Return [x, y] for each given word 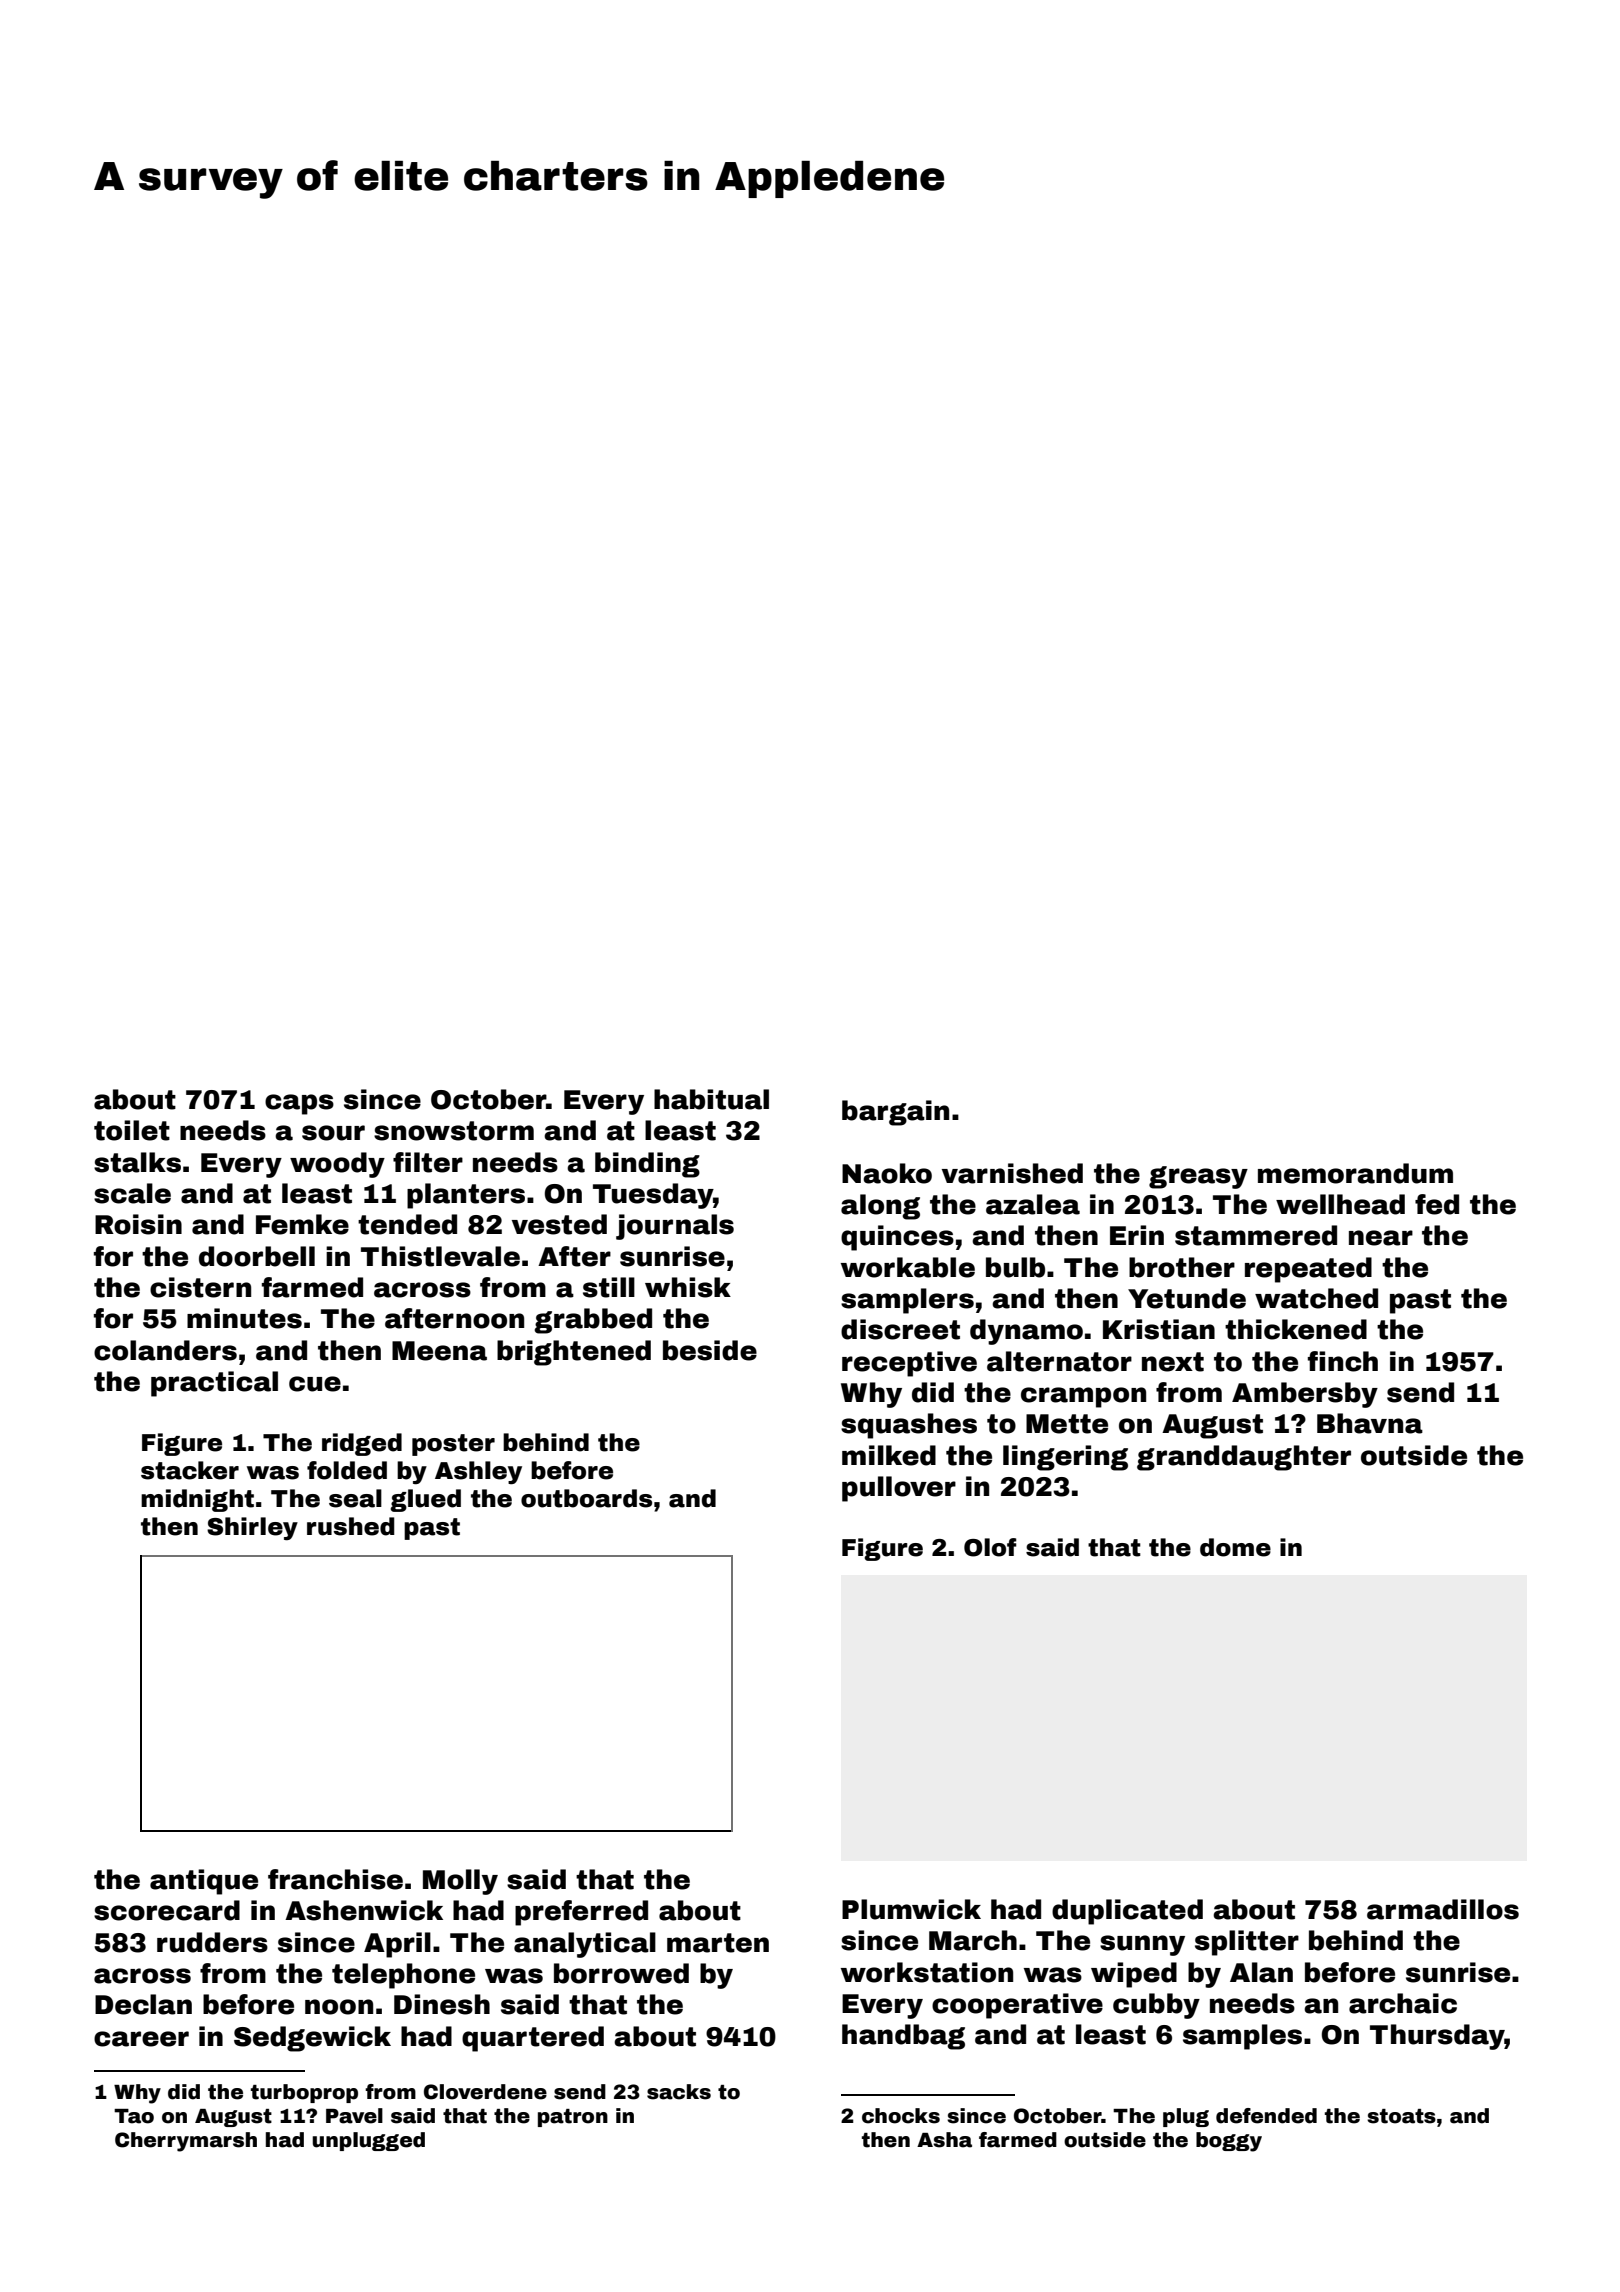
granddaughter [1244, 1458]
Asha [944, 2140]
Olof [990, 1547]
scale [132, 1193]
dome [1235, 1547]
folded [347, 1470]
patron [573, 2118]
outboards [586, 1498]
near [1381, 1238]
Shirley [252, 1528]
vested [559, 1224]
